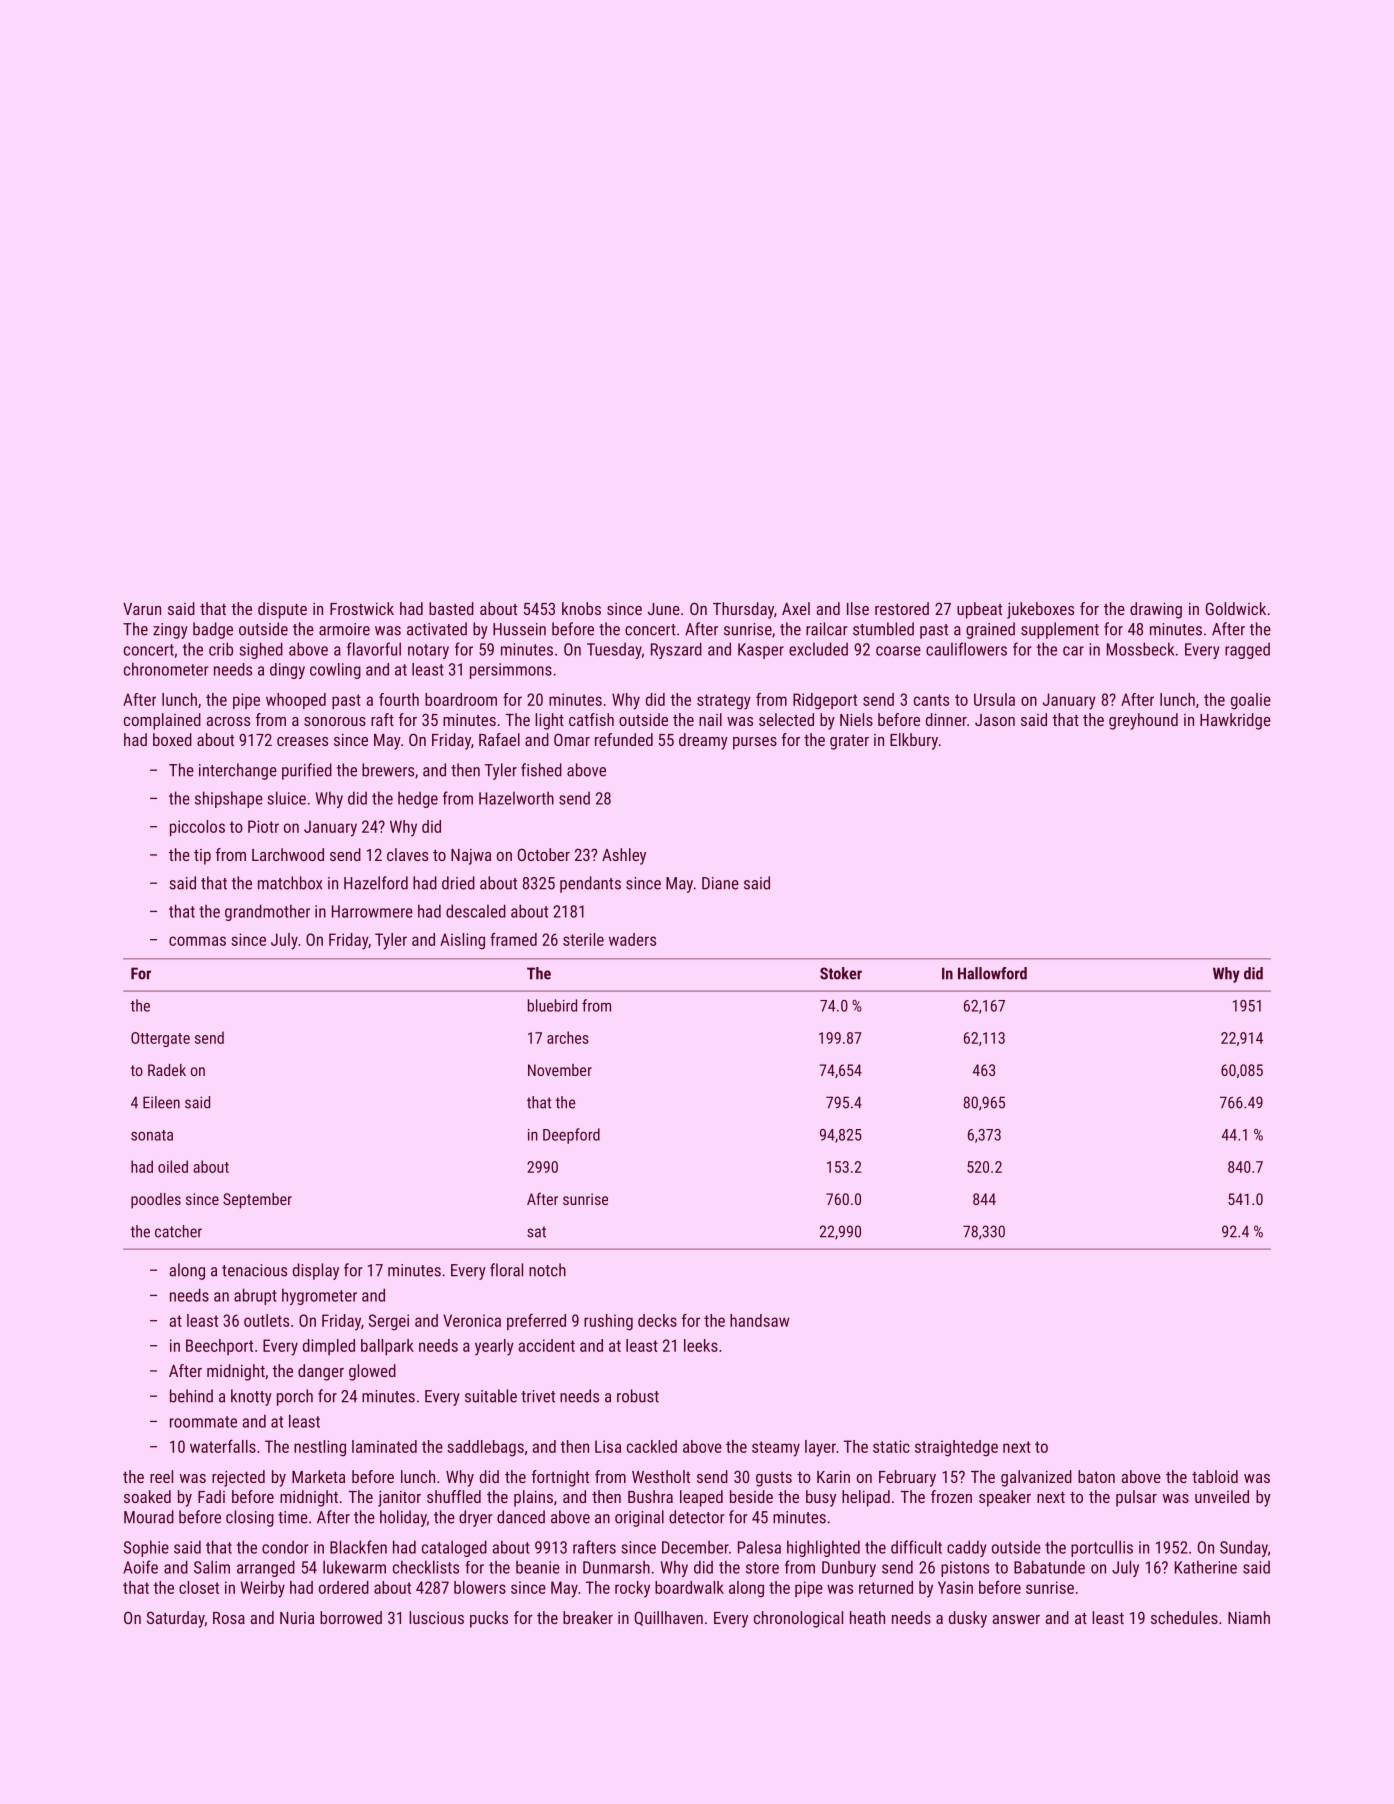  Describe the element at coordinates (668, 1618) in the screenshot. I see `Quillhaven` at that location.
